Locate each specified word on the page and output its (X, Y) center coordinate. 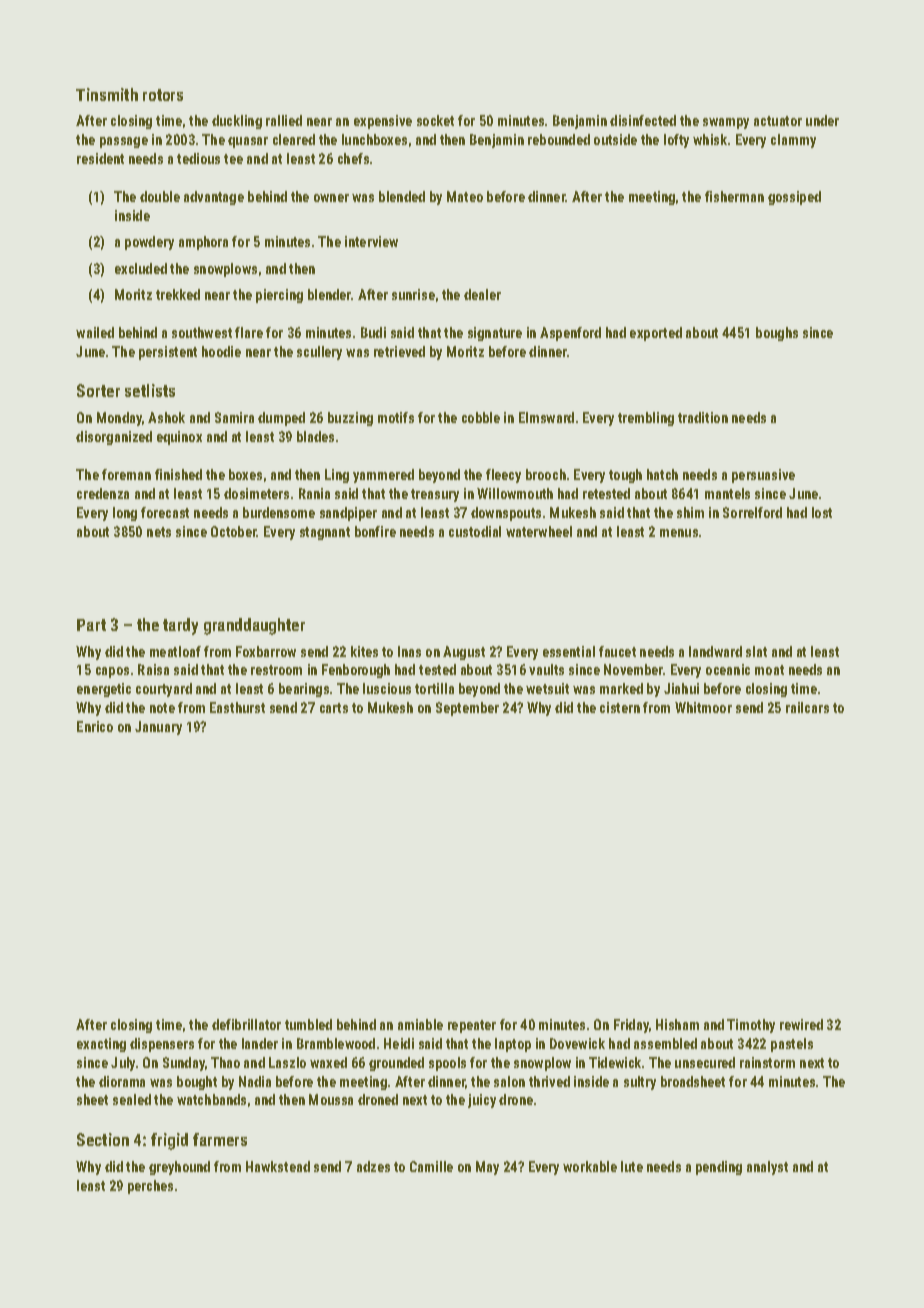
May (487, 1168)
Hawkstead (278, 1166)
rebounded (559, 139)
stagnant (325, 533)
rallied (284, 120)
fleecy (503, 476)
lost (822, 512)
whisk (710, 139)
